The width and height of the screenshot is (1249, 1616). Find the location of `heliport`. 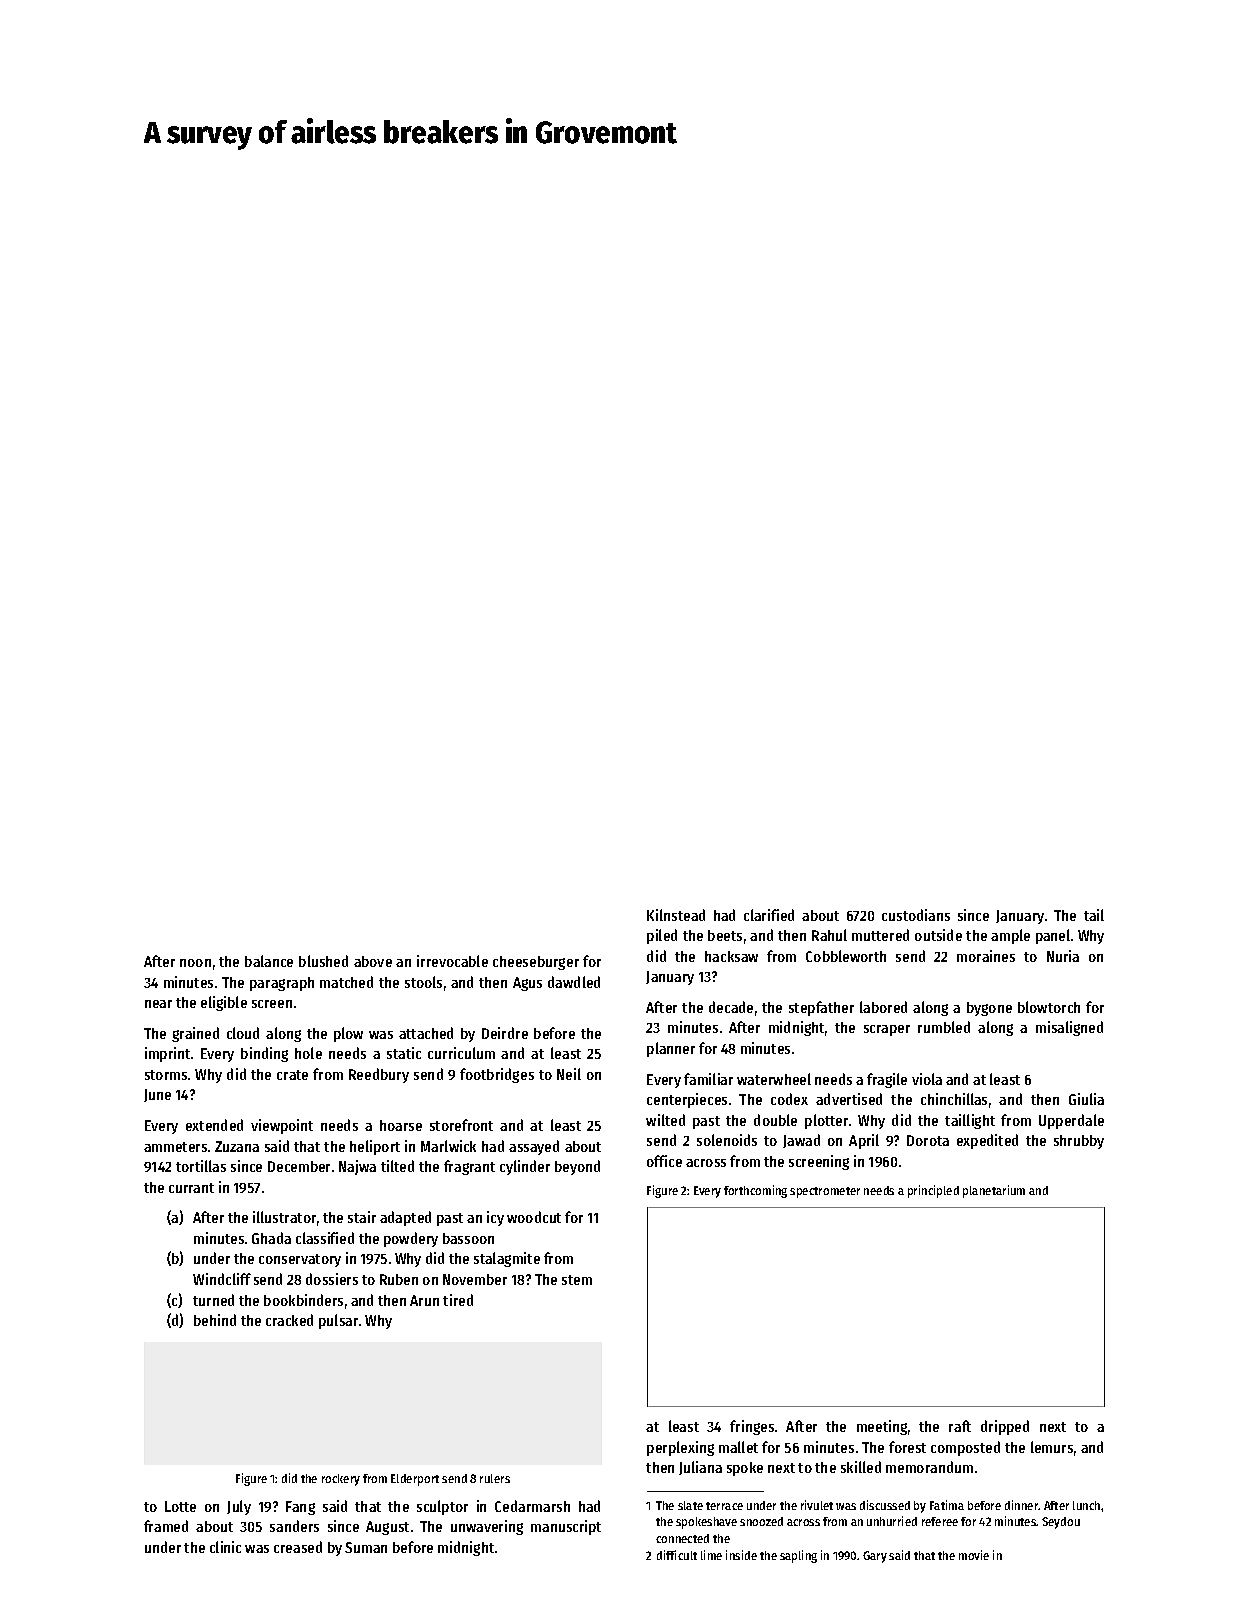

heliport is located at coordinates (375, 1147).
